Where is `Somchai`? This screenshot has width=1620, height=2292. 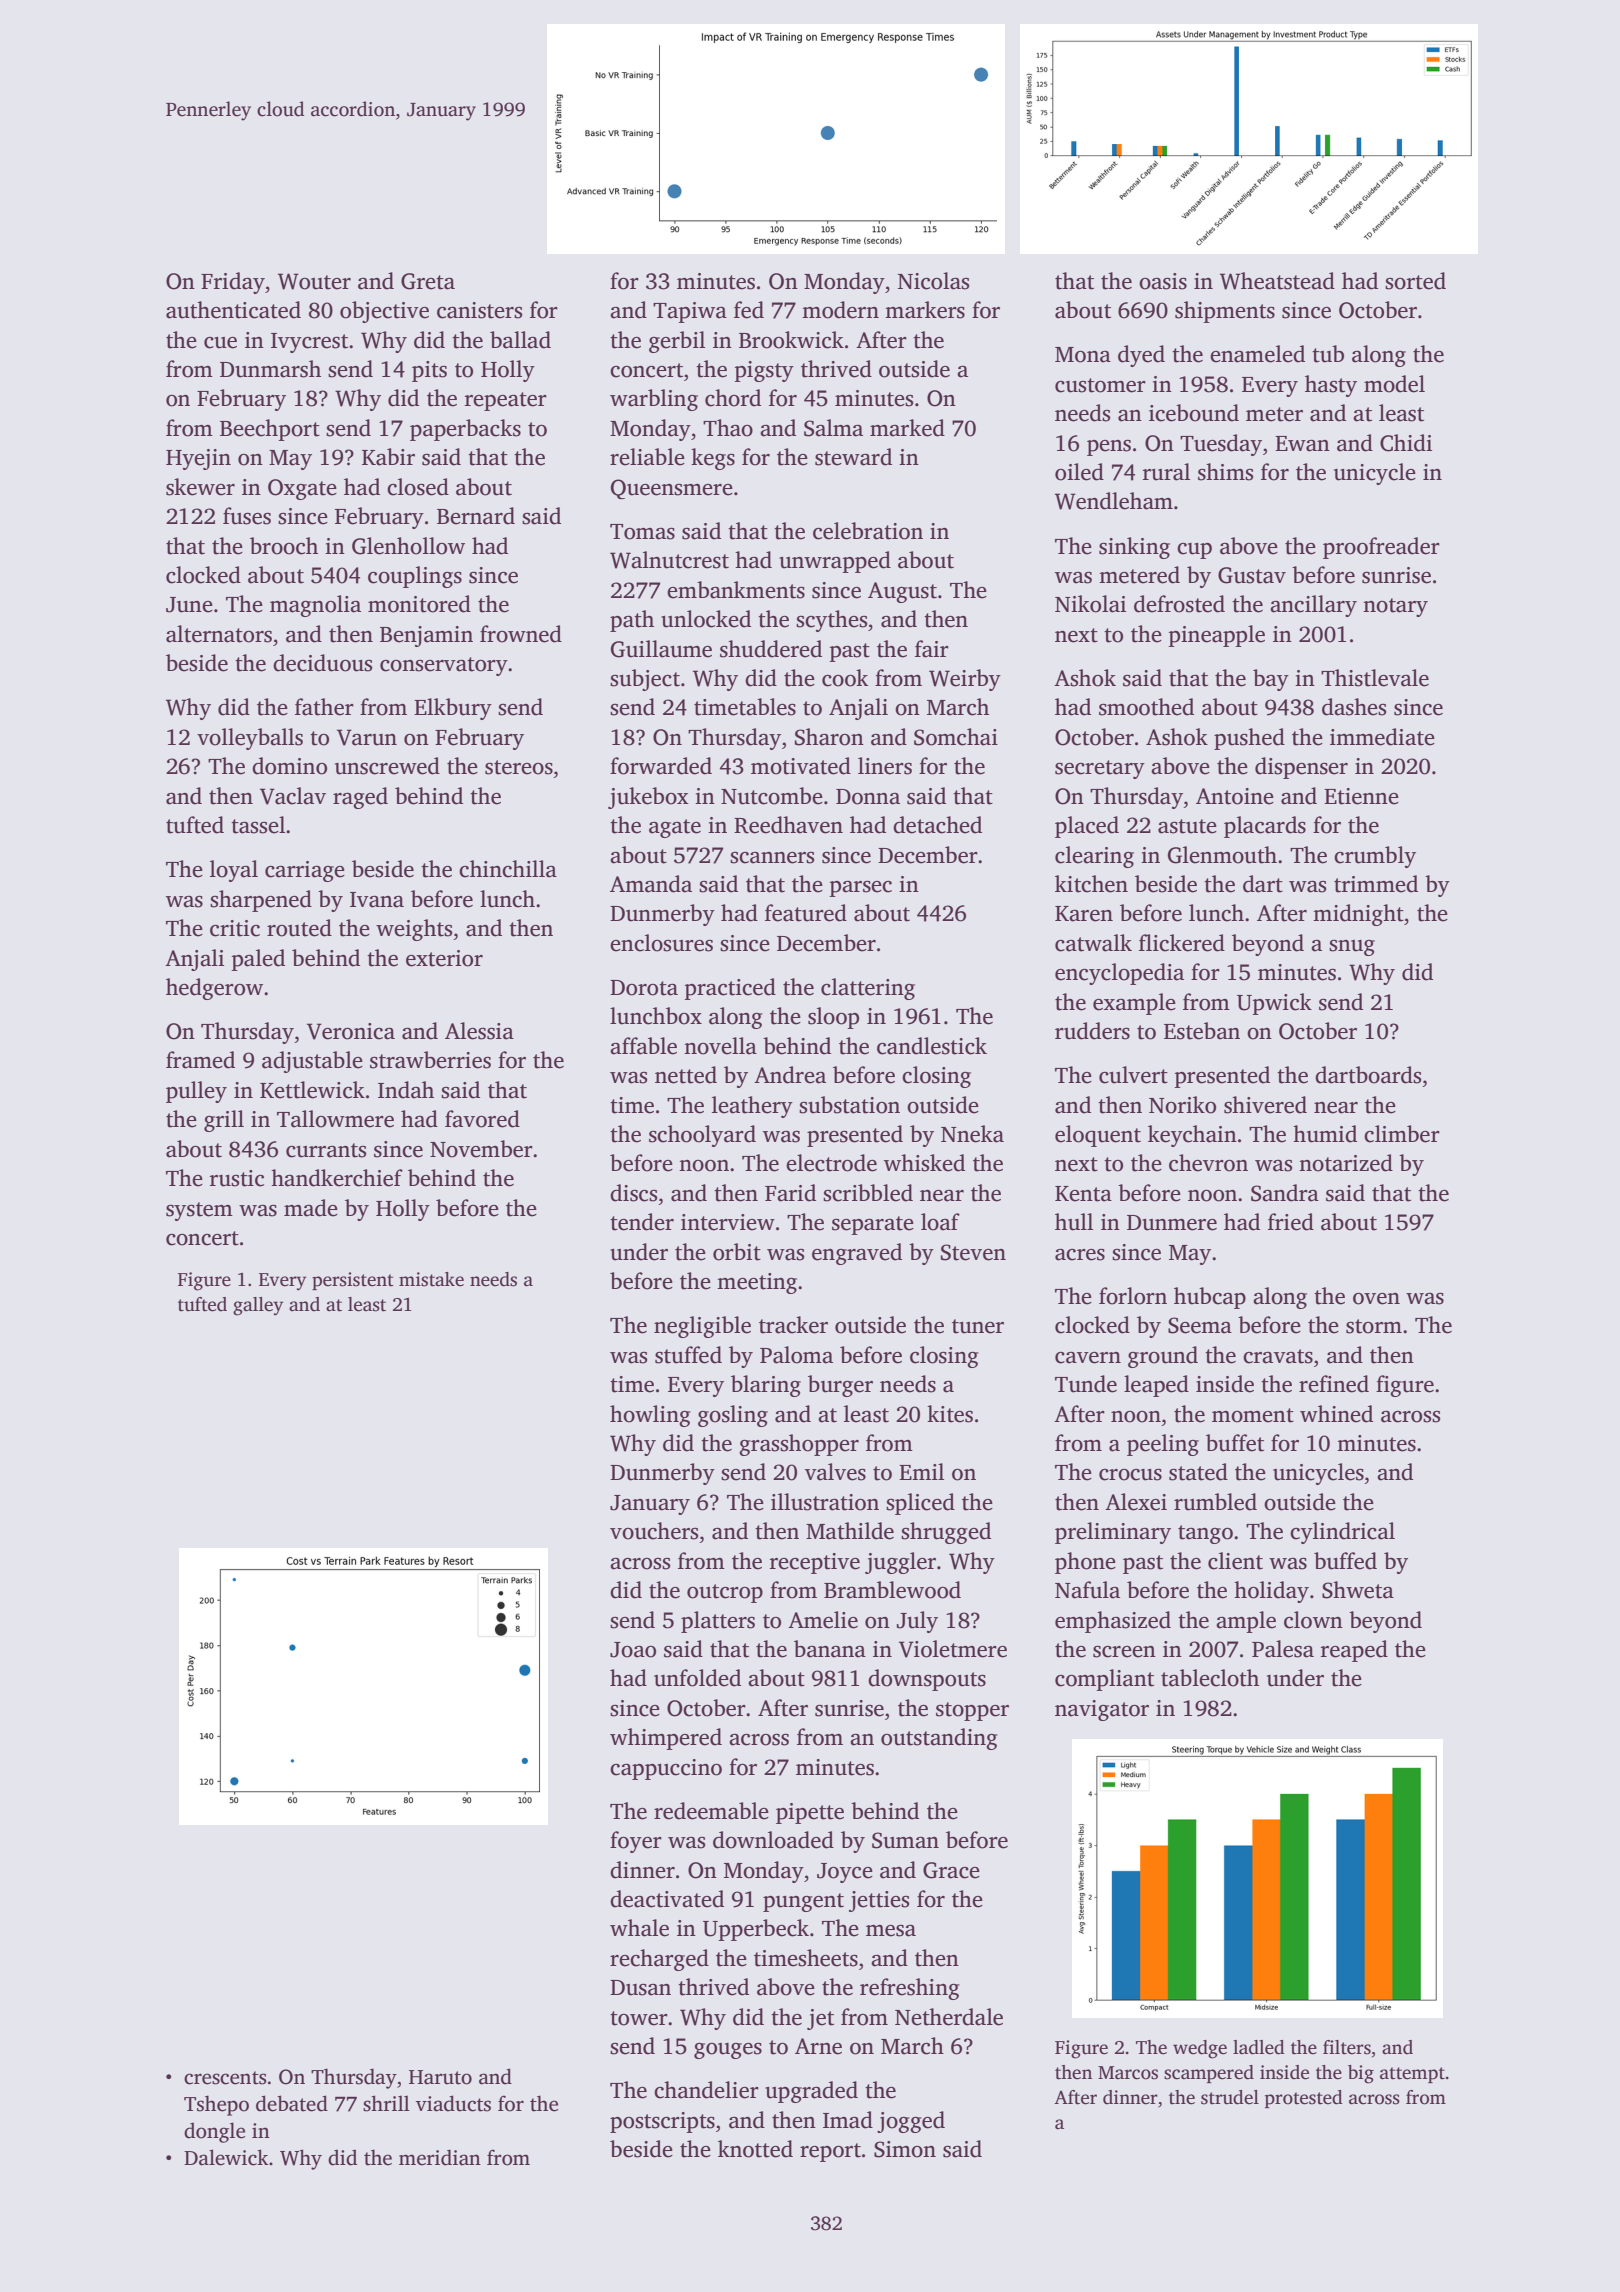 Somchai is located at coordinates (956, 737).
